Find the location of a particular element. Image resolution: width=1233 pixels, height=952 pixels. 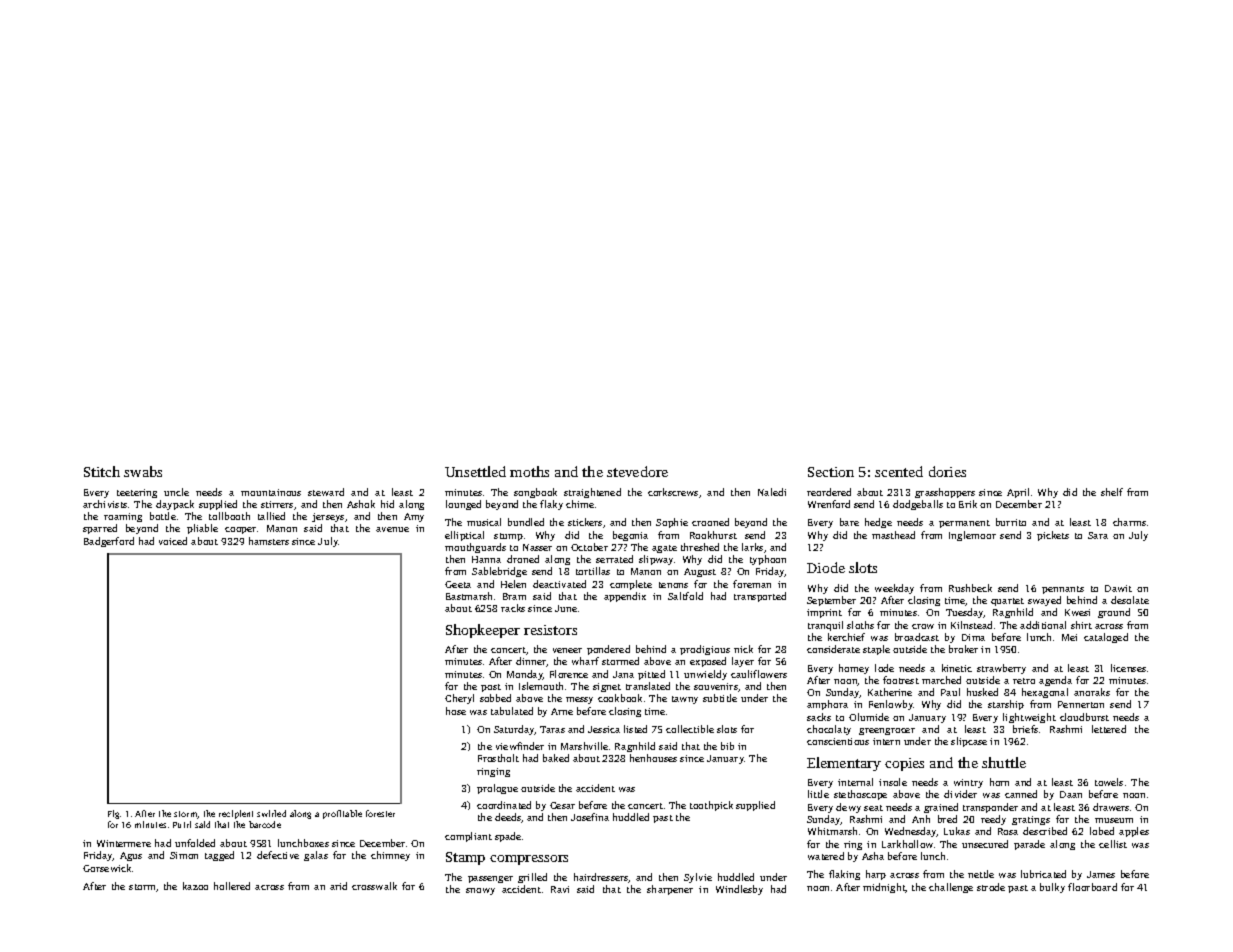

Unsettled is located at coordinates (475, 471).
